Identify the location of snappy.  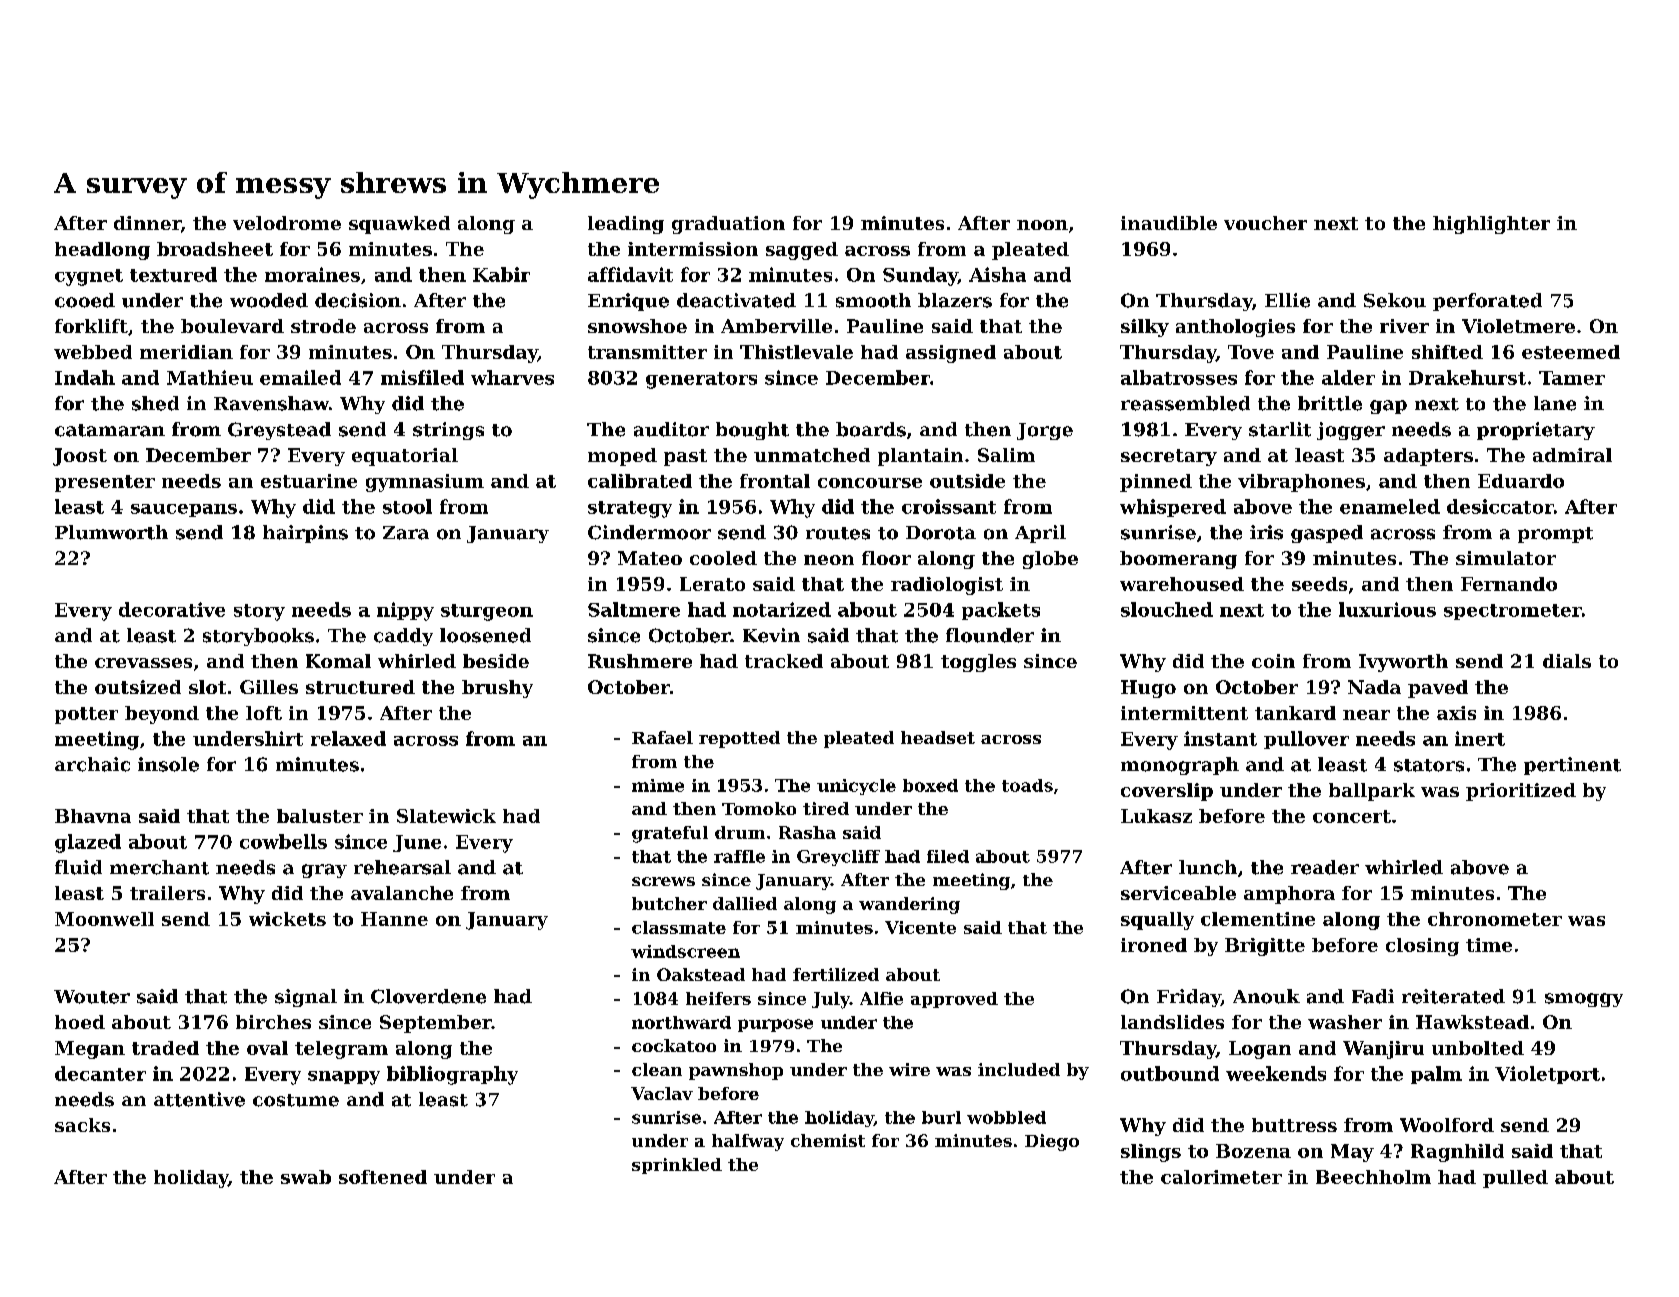
(344, 1078).
